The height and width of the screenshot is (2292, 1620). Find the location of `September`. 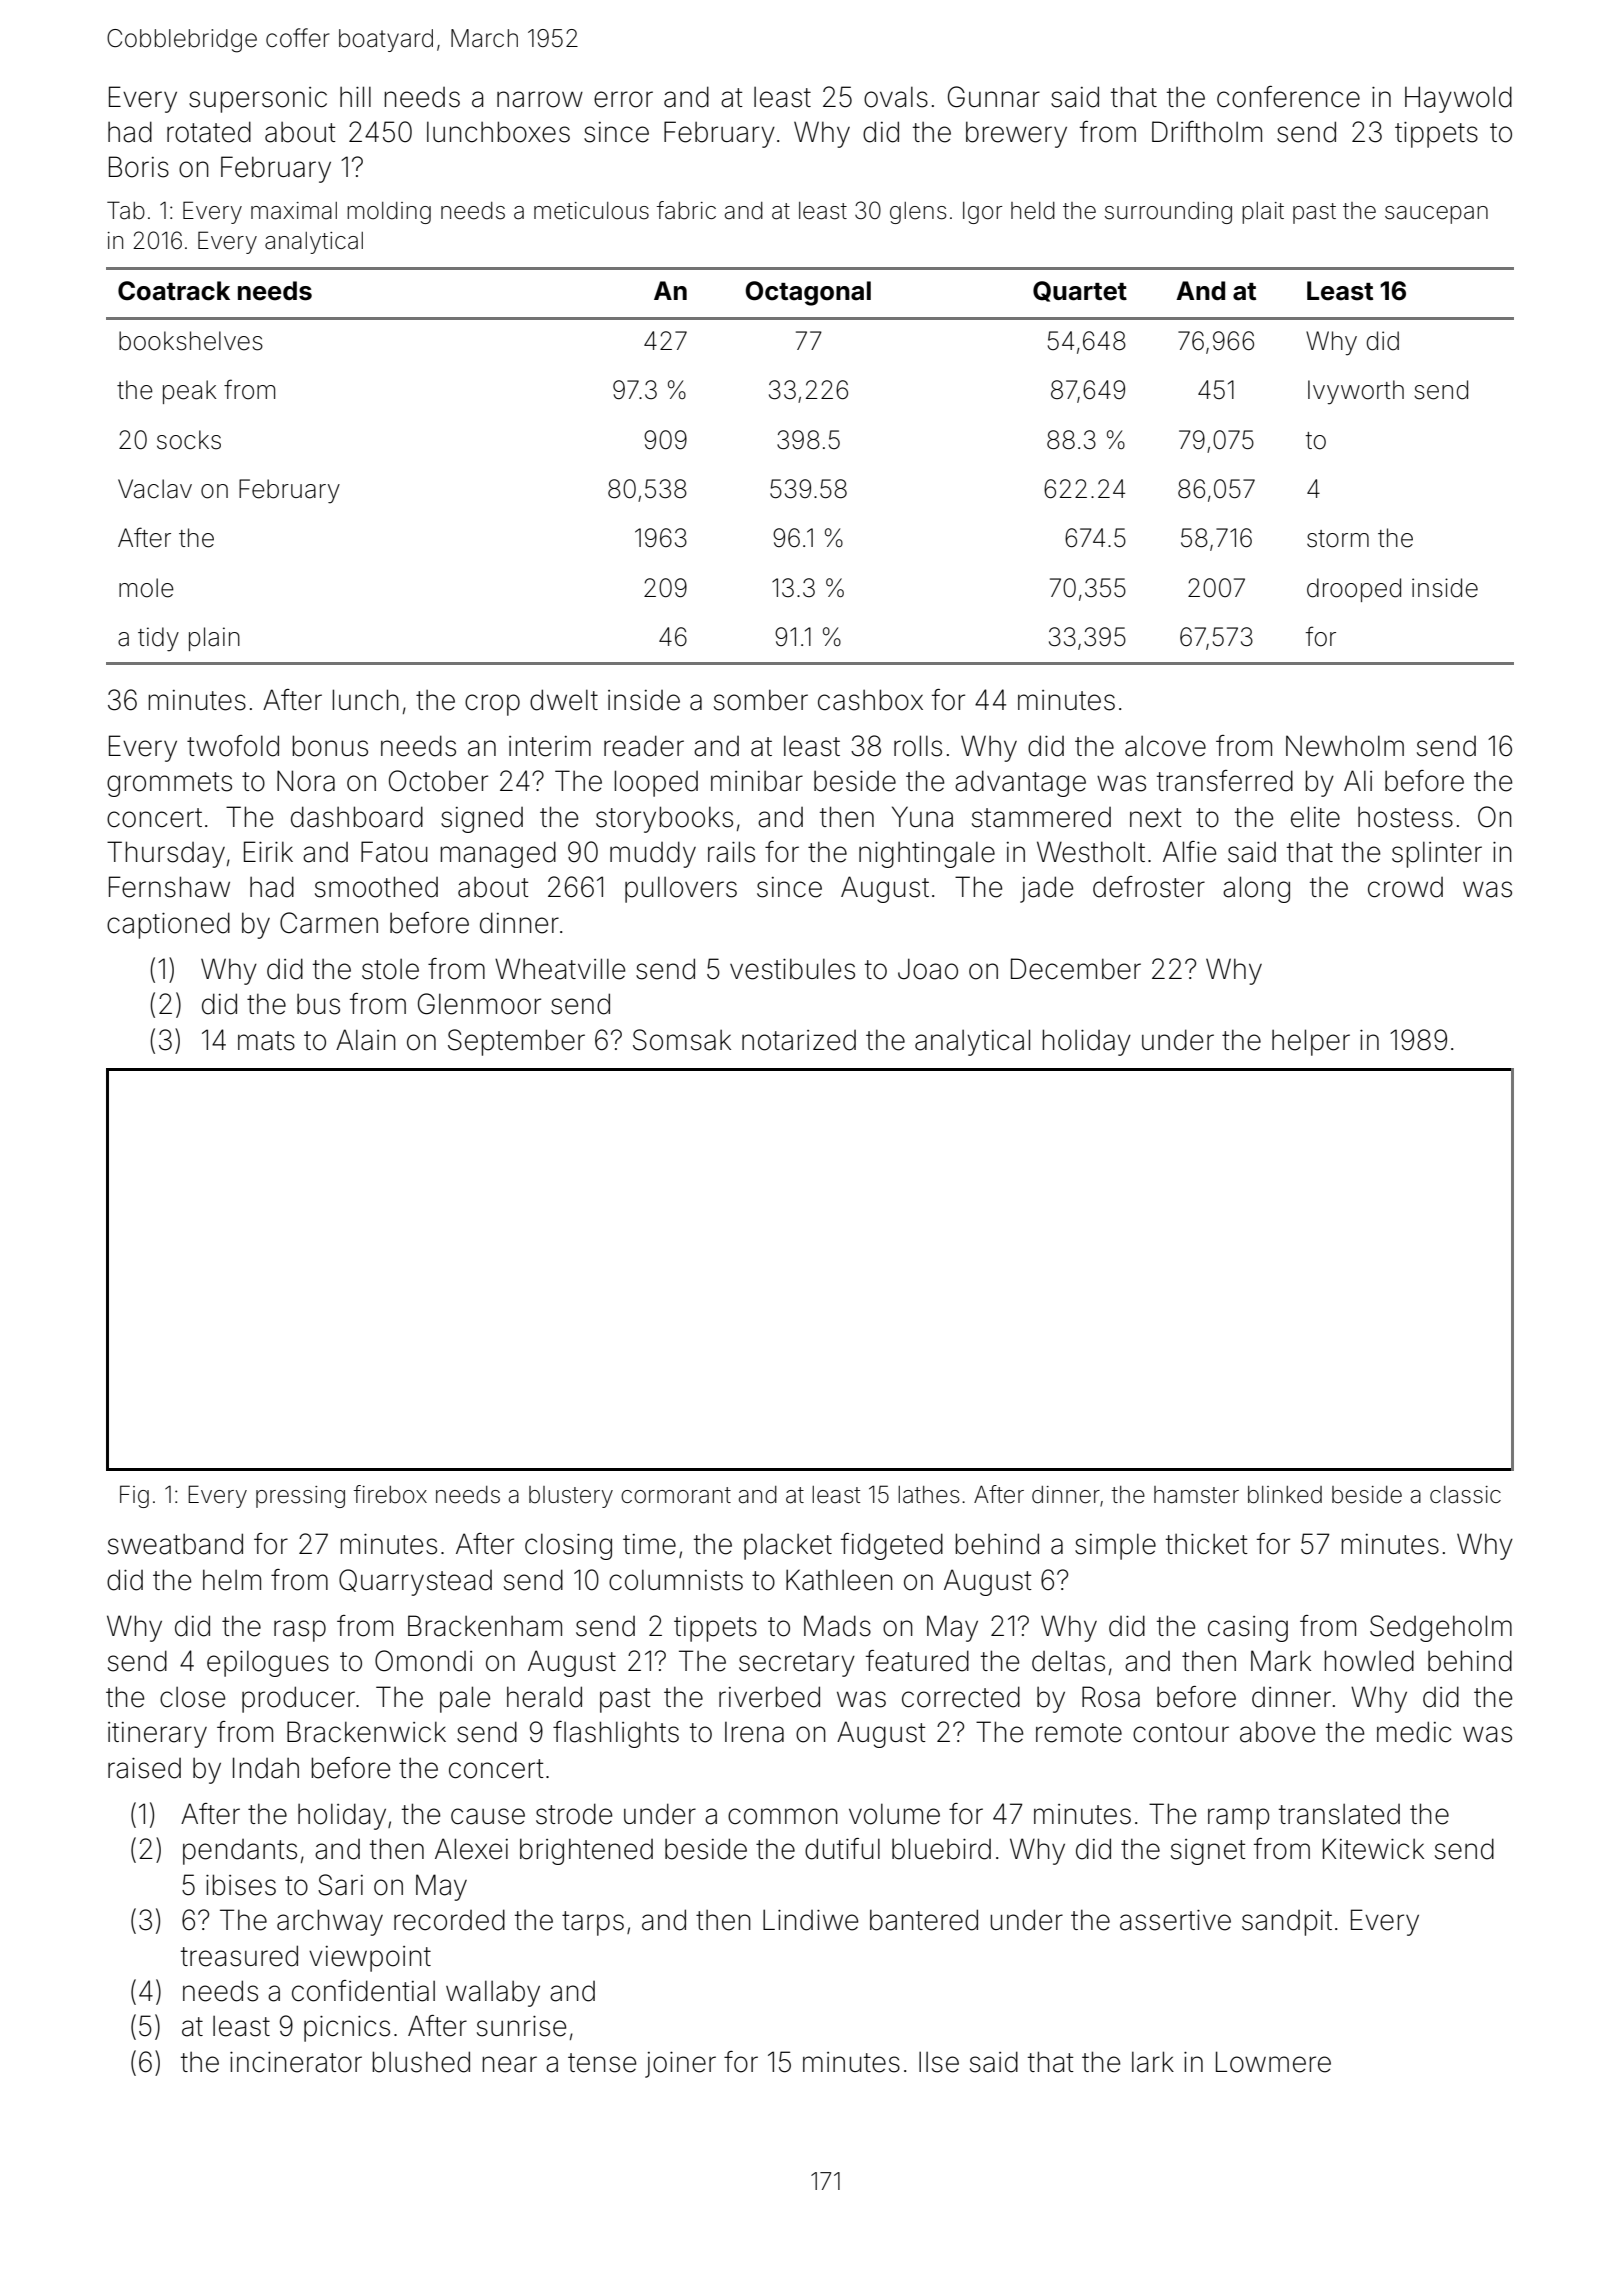

September is located at coordinates (516, 1042).
